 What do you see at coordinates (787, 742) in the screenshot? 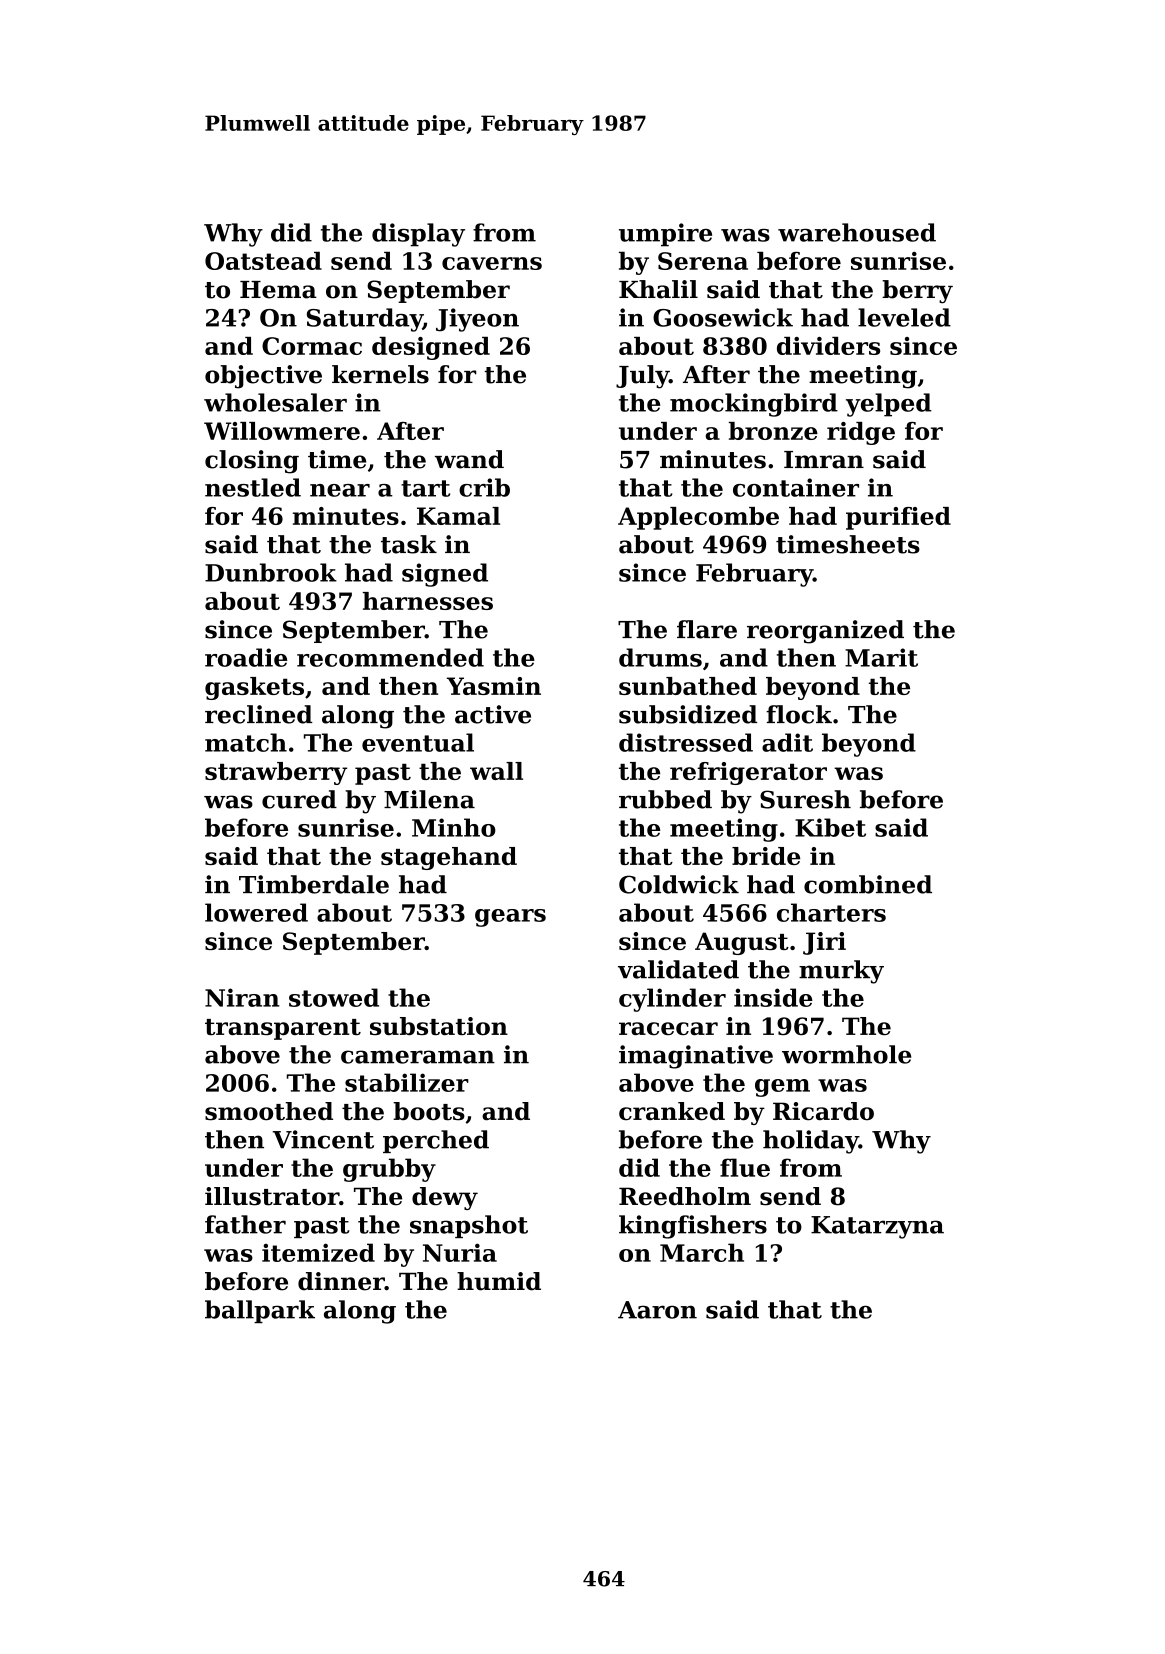
I see `adit` at bounding box center [787, 742].
